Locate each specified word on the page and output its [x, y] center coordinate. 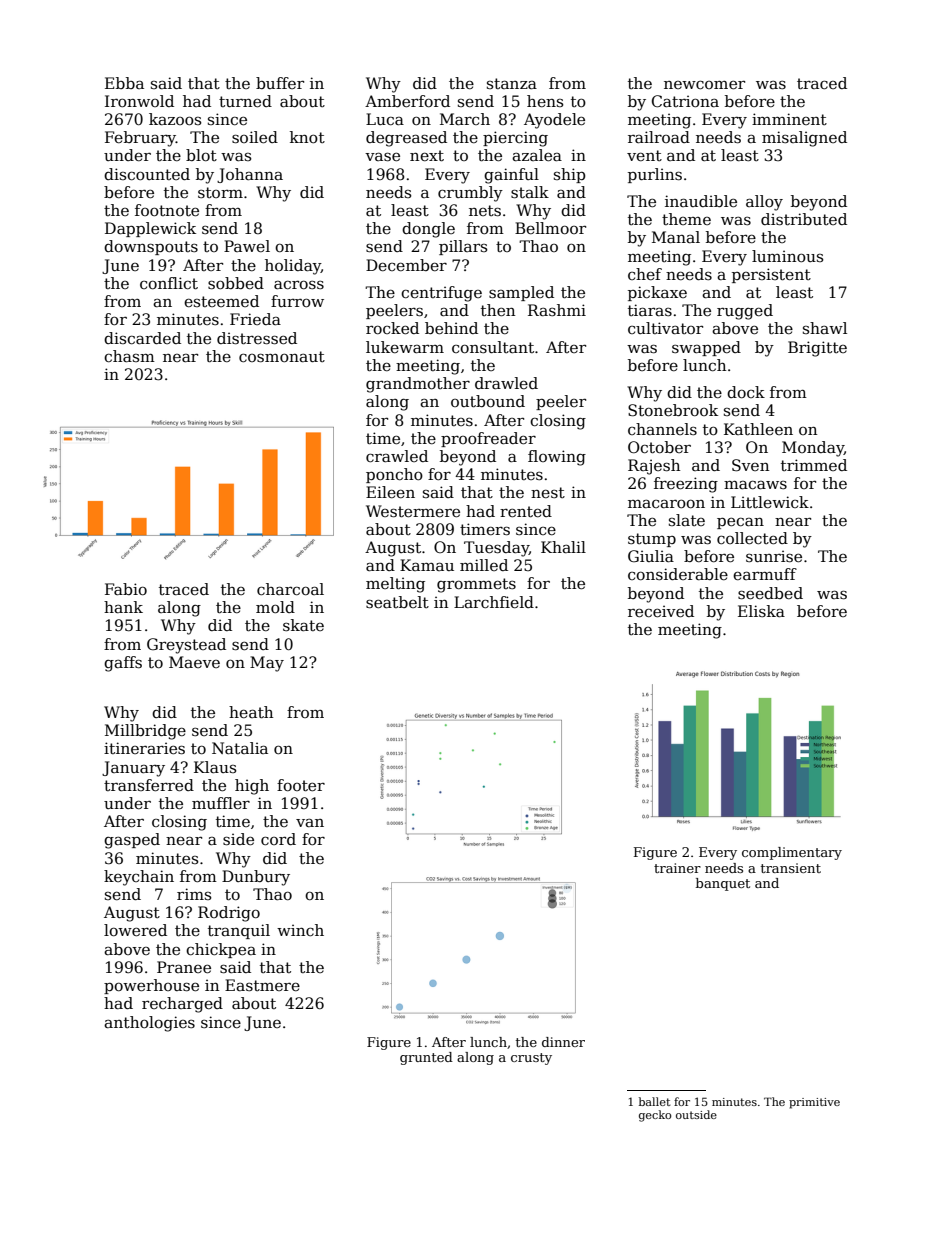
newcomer [704, 85]
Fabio [126, 589]
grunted [426, 1058]
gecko [655, 1116]
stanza [512, 83]
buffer [280, 83]
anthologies [149, 1024]
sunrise [774, 556]
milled [484, 565]
